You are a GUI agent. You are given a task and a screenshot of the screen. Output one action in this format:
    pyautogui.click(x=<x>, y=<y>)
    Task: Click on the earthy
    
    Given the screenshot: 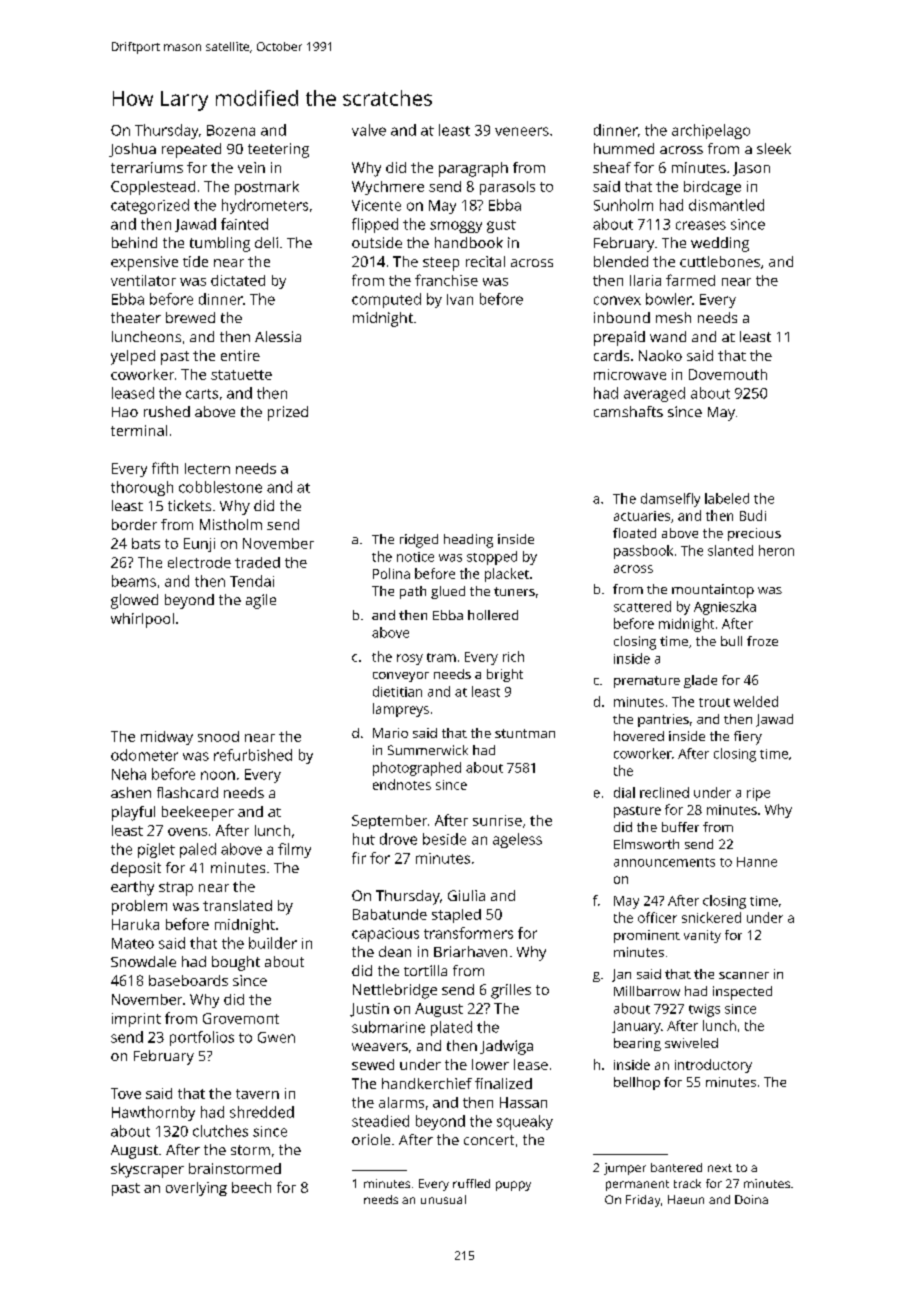 What is the action you would take?
    pyautogui.click(x=132, y=888)
